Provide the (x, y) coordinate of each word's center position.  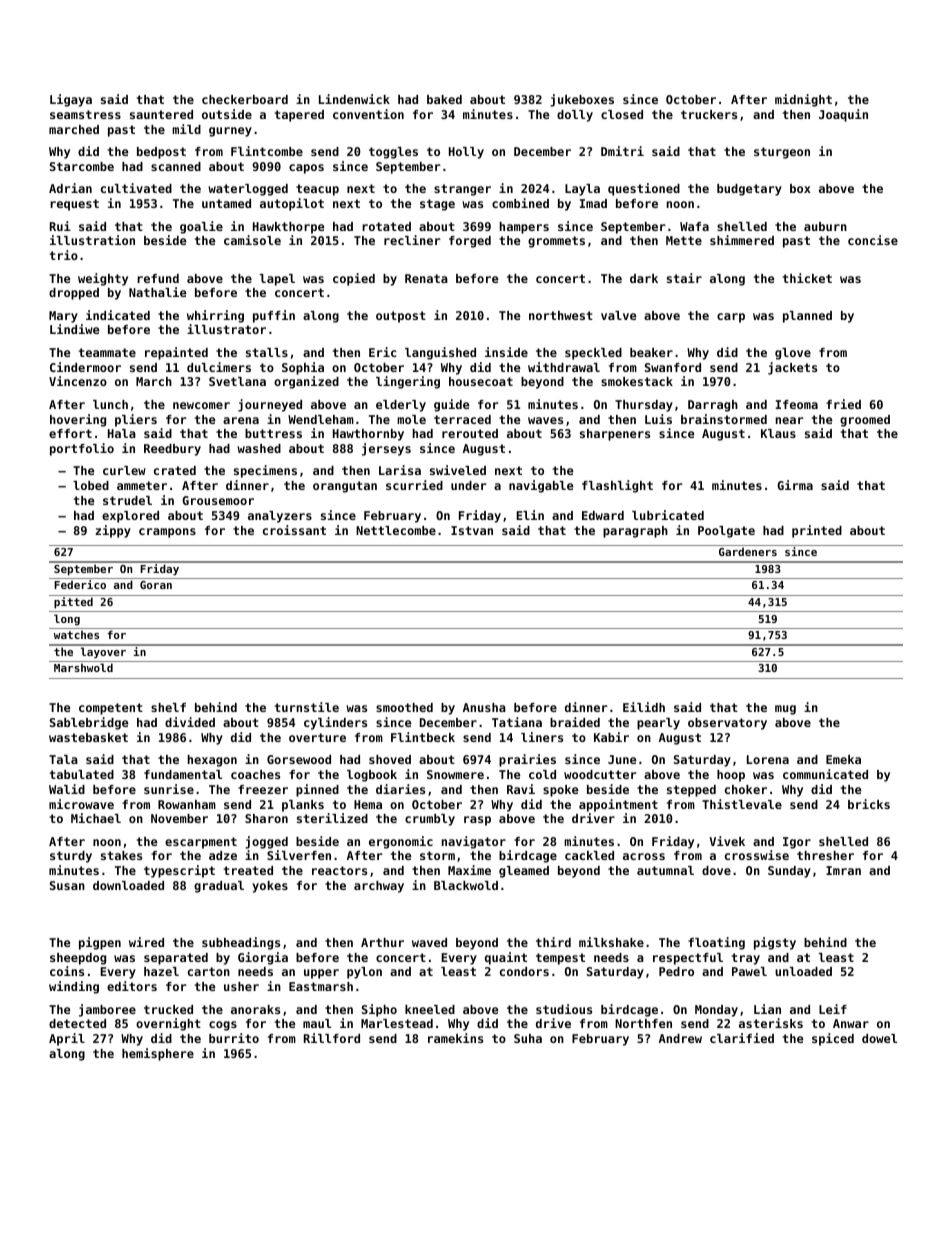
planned (807, 317)
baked (444, 99)
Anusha (484, 707)
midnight (803, 100)
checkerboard (245, 99)
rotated (386, 226)
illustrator (226, 329)
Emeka (843, 759)
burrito (234, 1038)
